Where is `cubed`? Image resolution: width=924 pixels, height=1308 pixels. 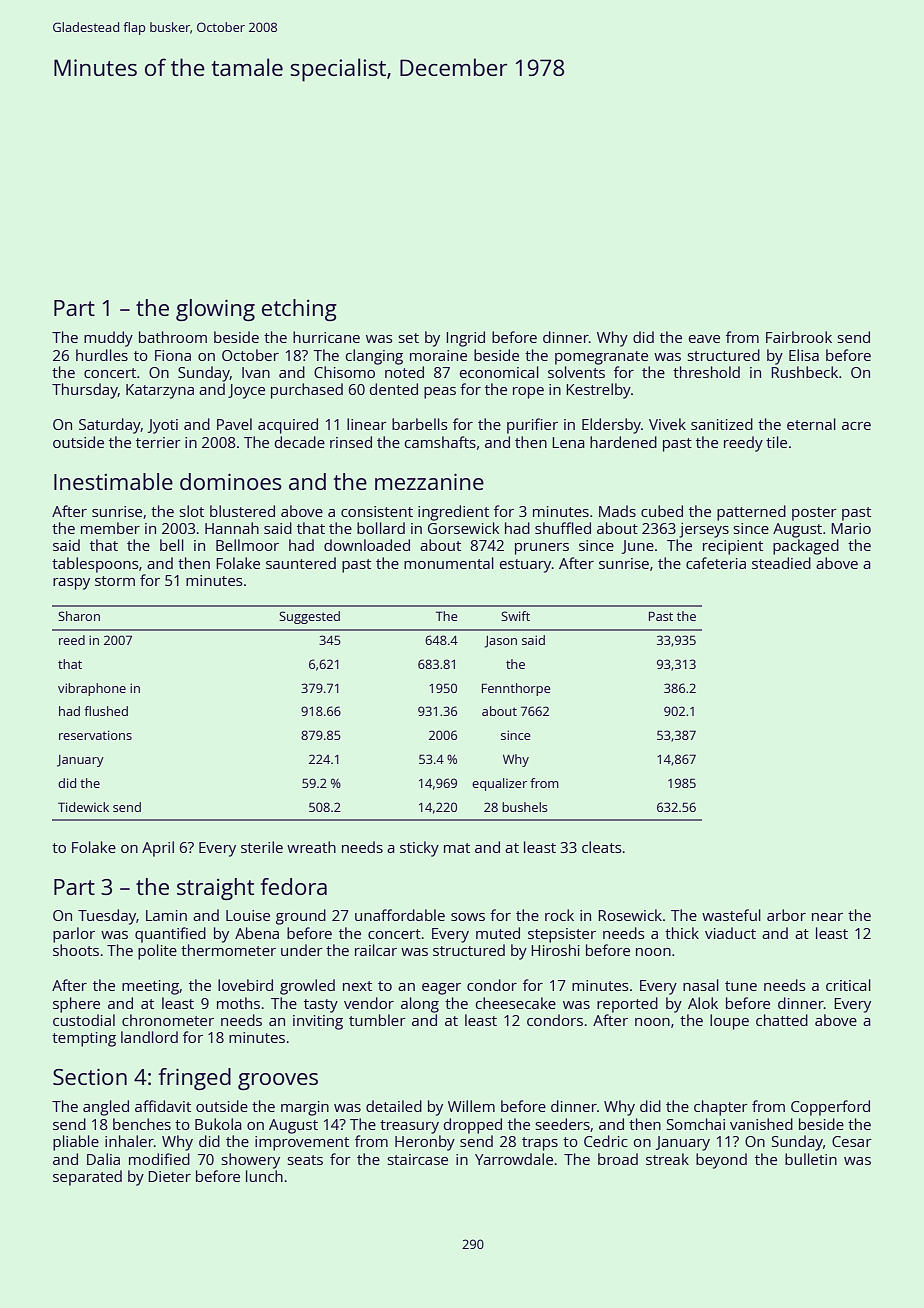 cubed is located at coordinates (662, 511).
